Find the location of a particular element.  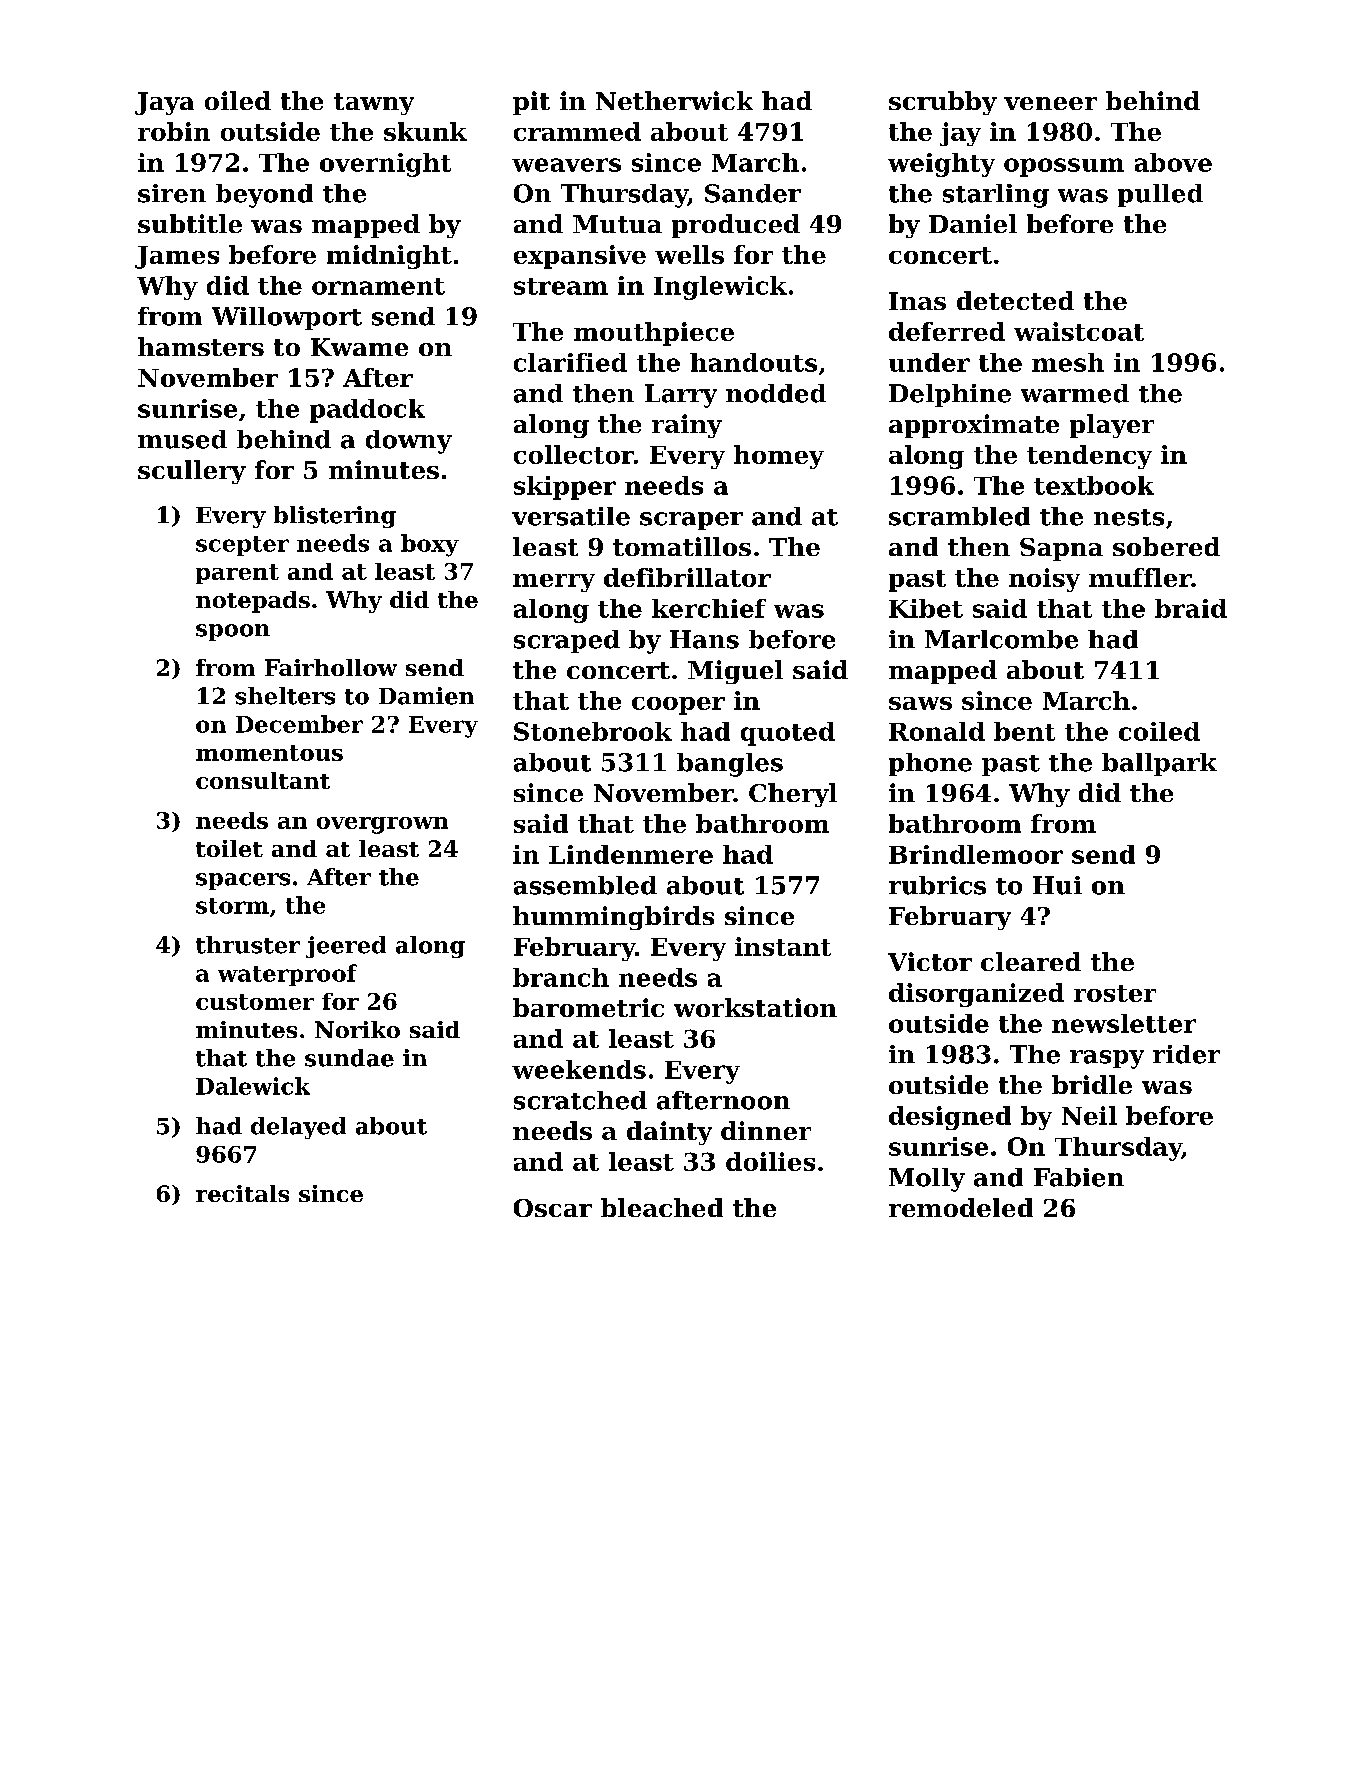

workstation is located at coordinates (755, 1007).
